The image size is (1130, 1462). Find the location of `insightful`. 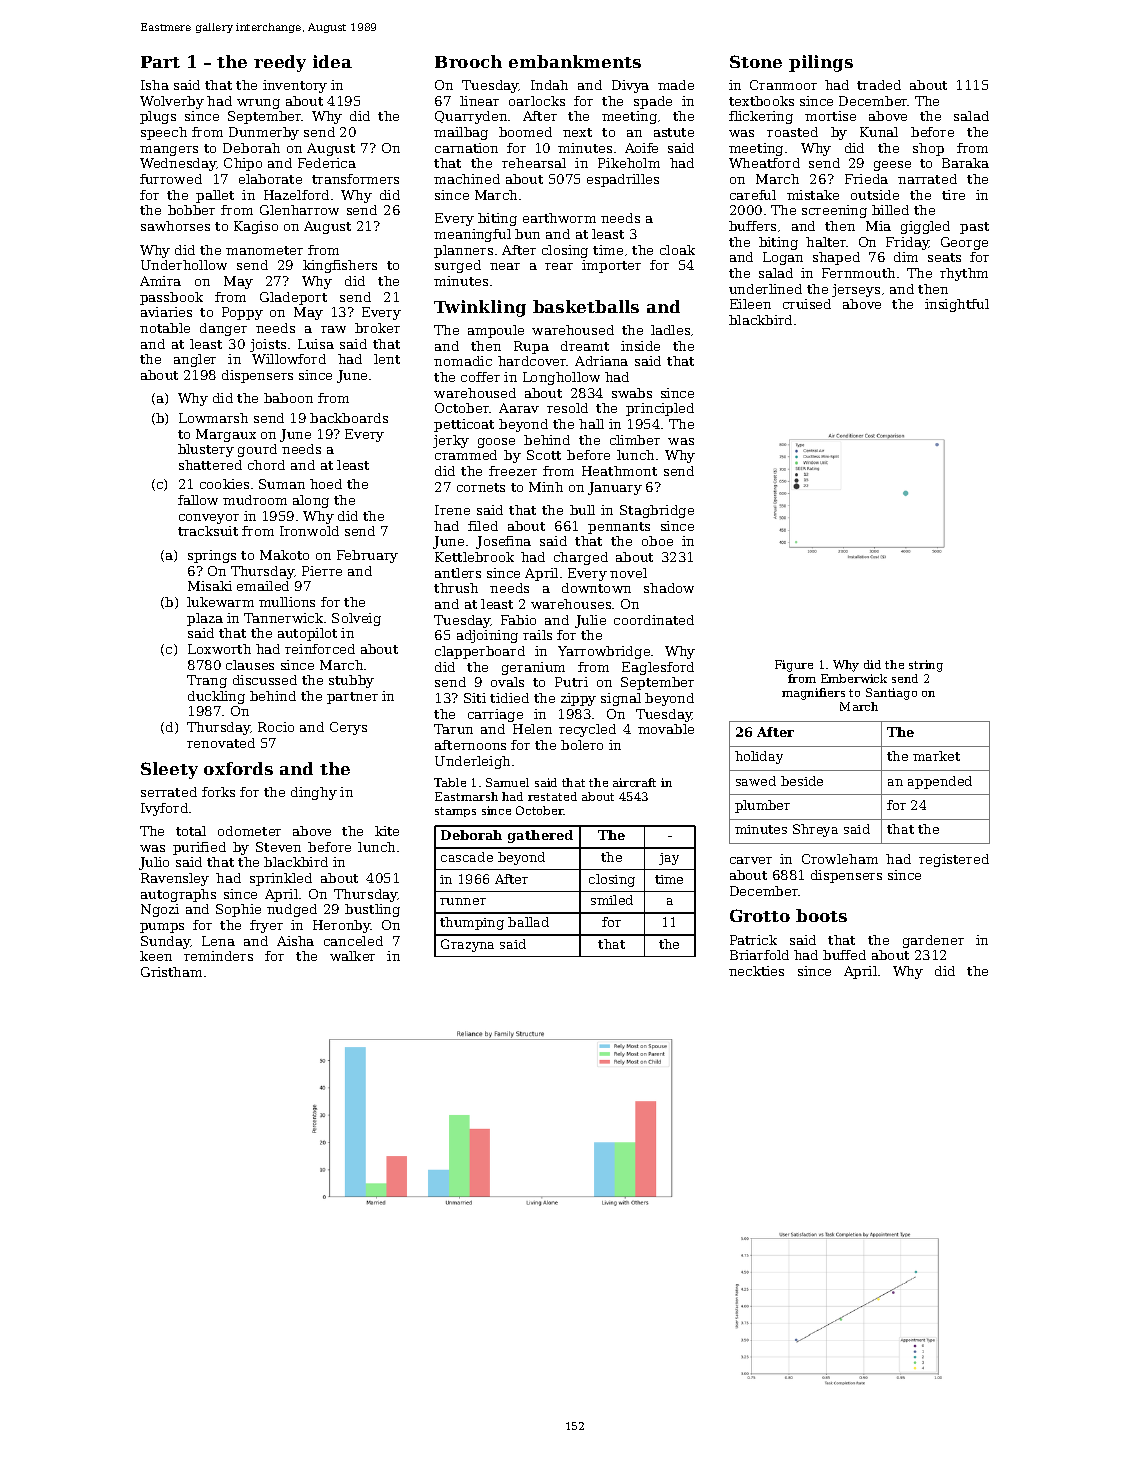

insightful is located at coordinates (957, 305).
